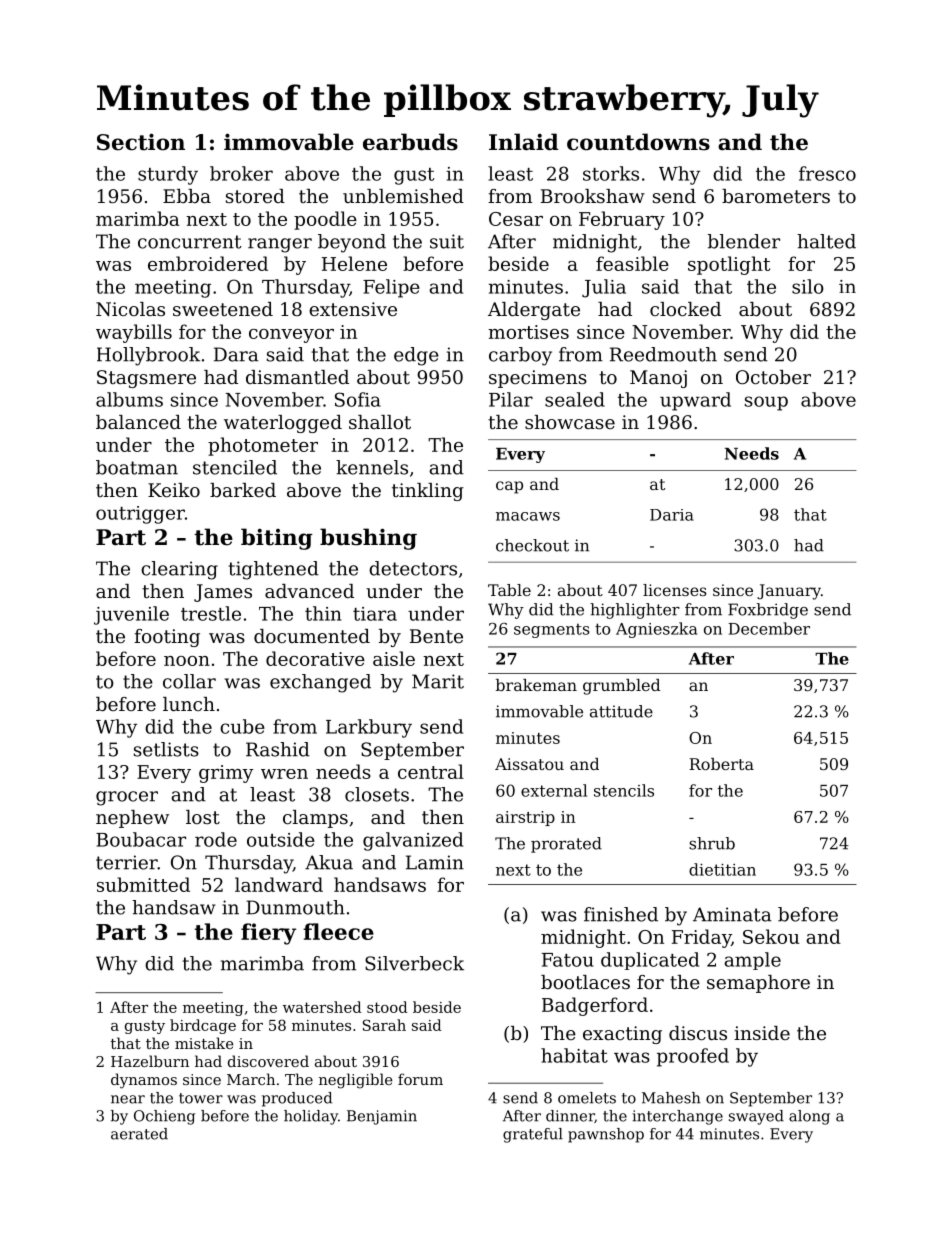  What do you see at coordinates (604, 288) in the screenshot?
I see `Julia` at bounding box center [604, 288].
